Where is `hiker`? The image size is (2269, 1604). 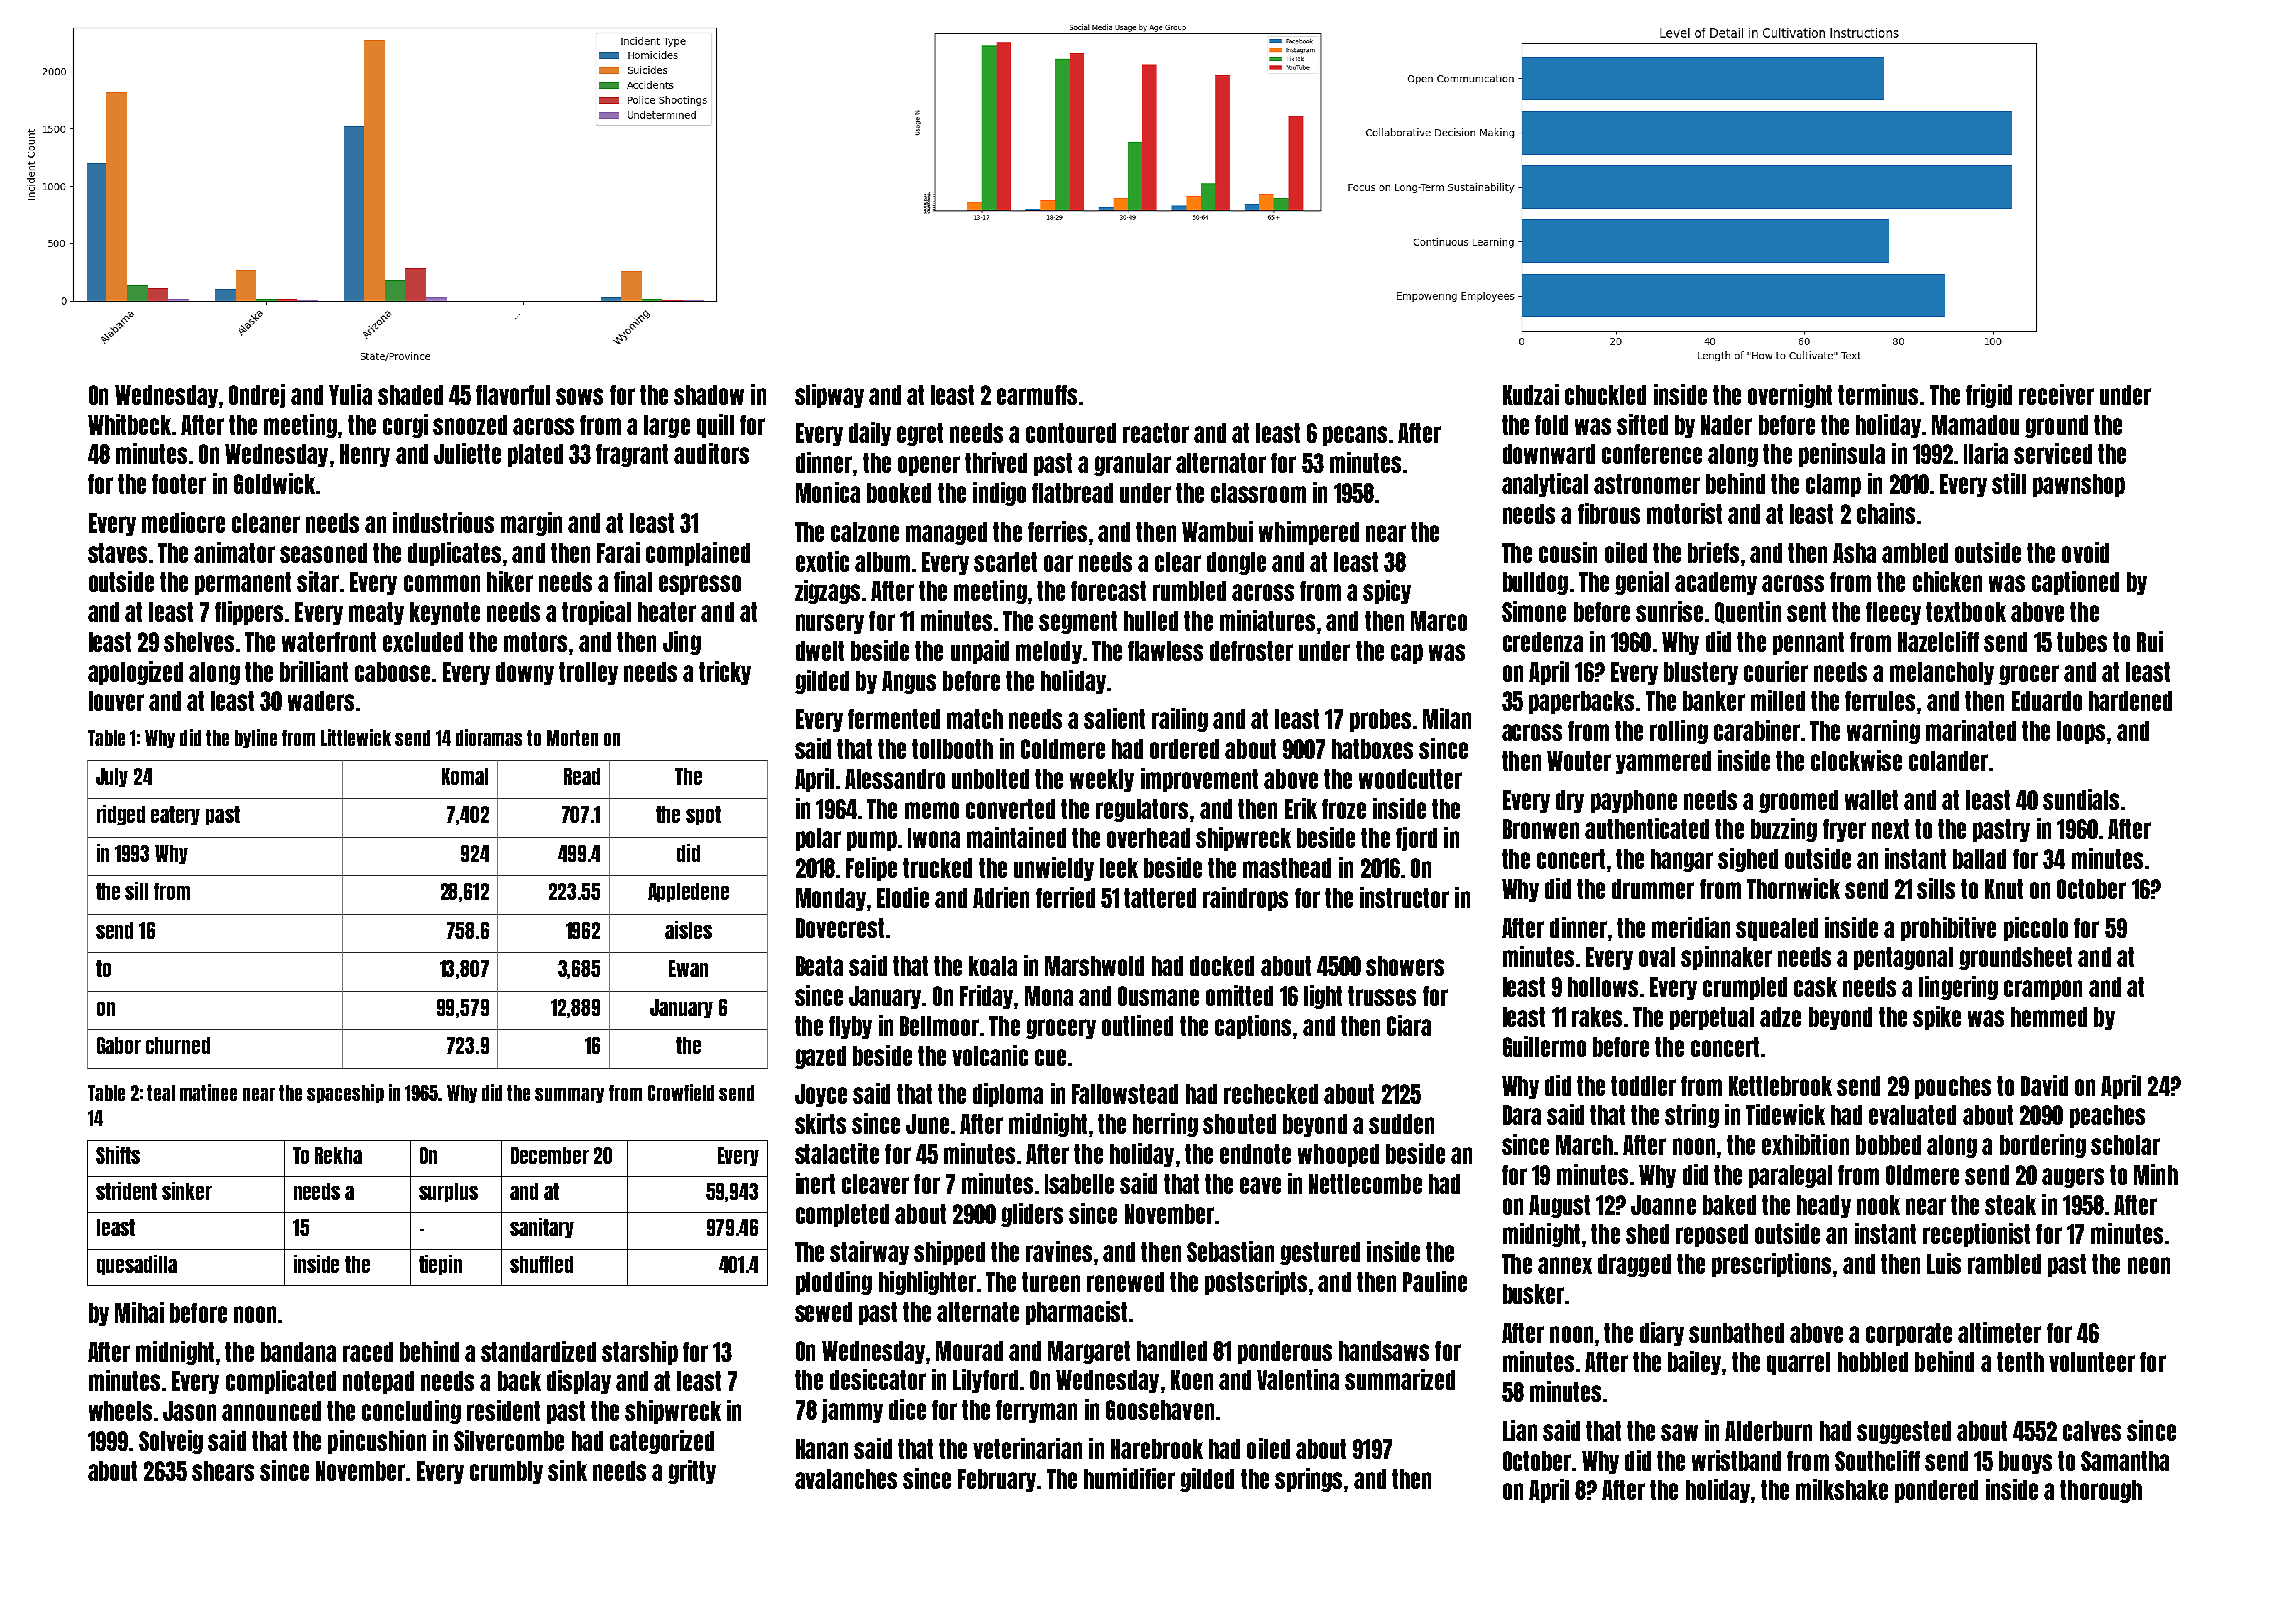
hiker is located at coordinates (510, 581).
